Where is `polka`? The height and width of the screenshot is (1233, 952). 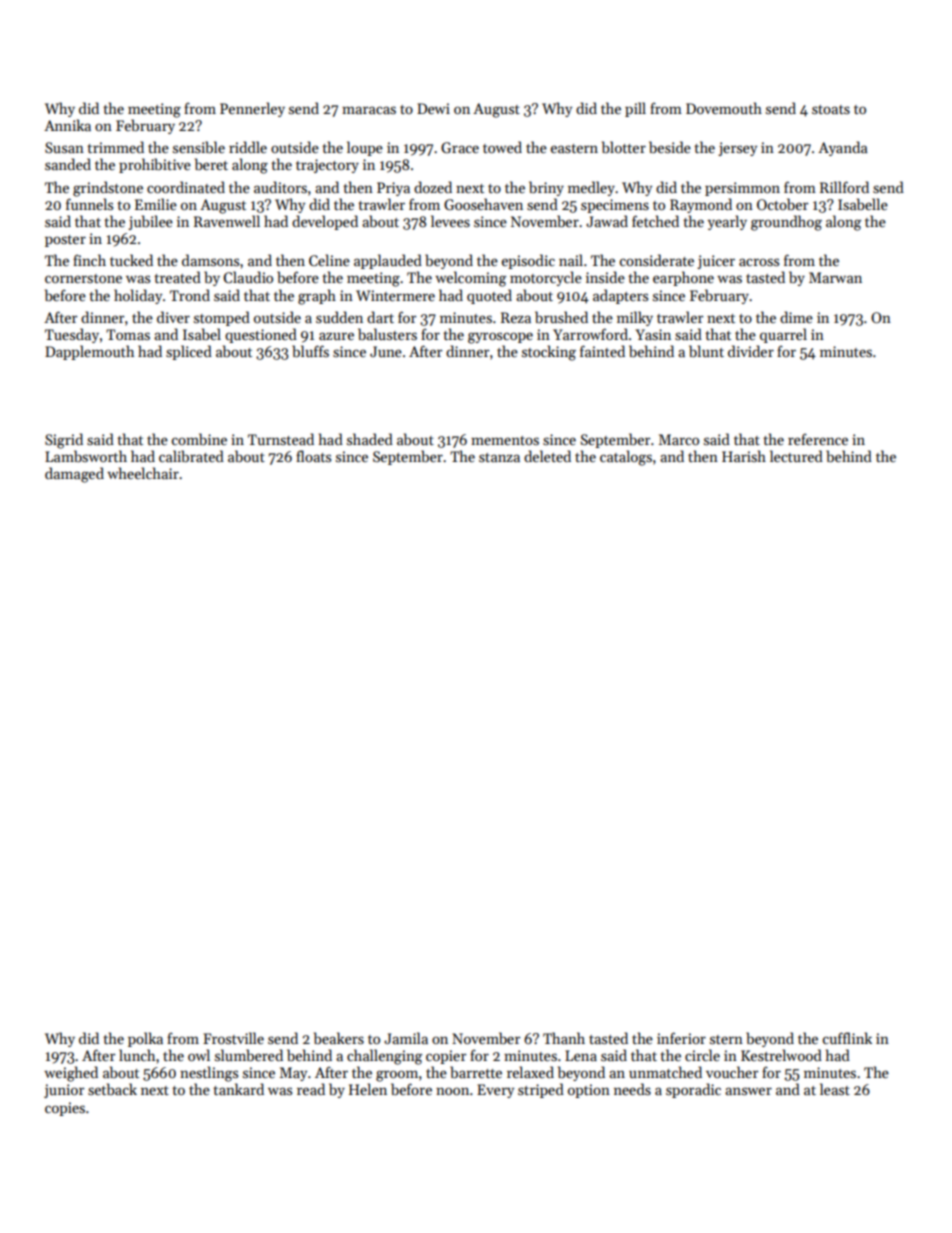
polka is located at coordinates (145, 1039).
